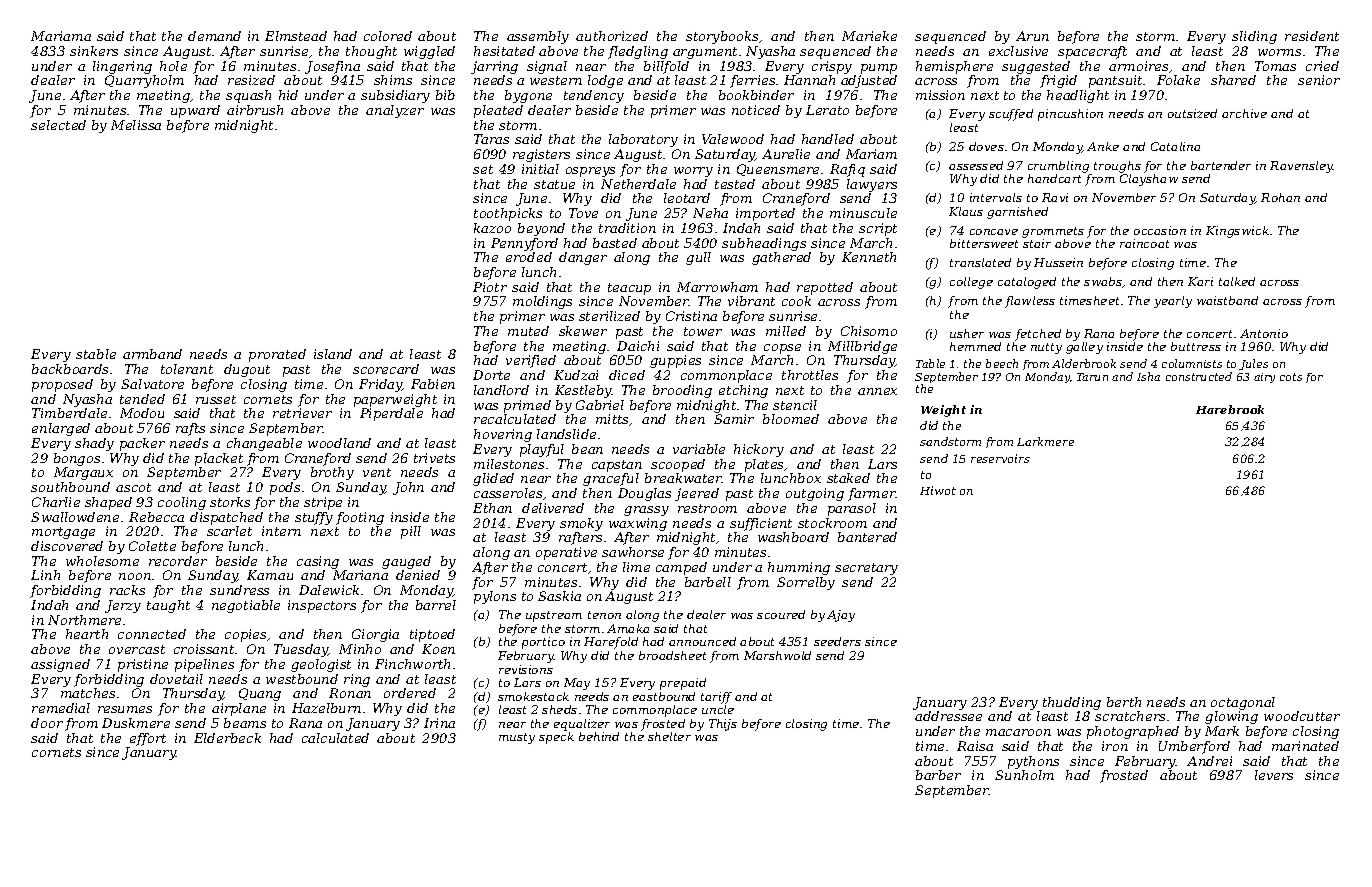 The height and width of the screenshot is (887, 1372). I want to click on May, so click(577, 684).
